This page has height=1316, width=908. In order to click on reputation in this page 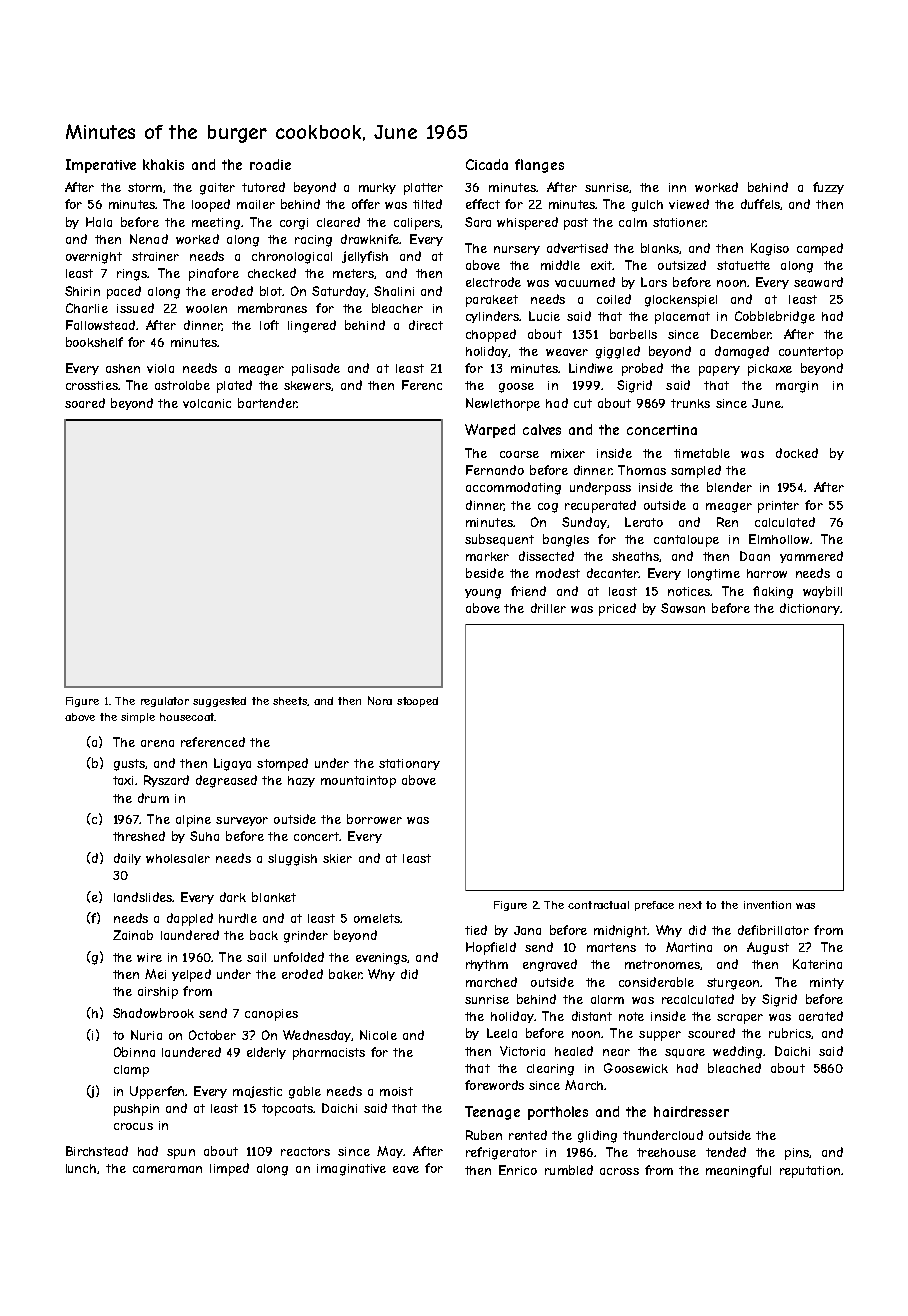, I will do `click(810, 1172)`.
